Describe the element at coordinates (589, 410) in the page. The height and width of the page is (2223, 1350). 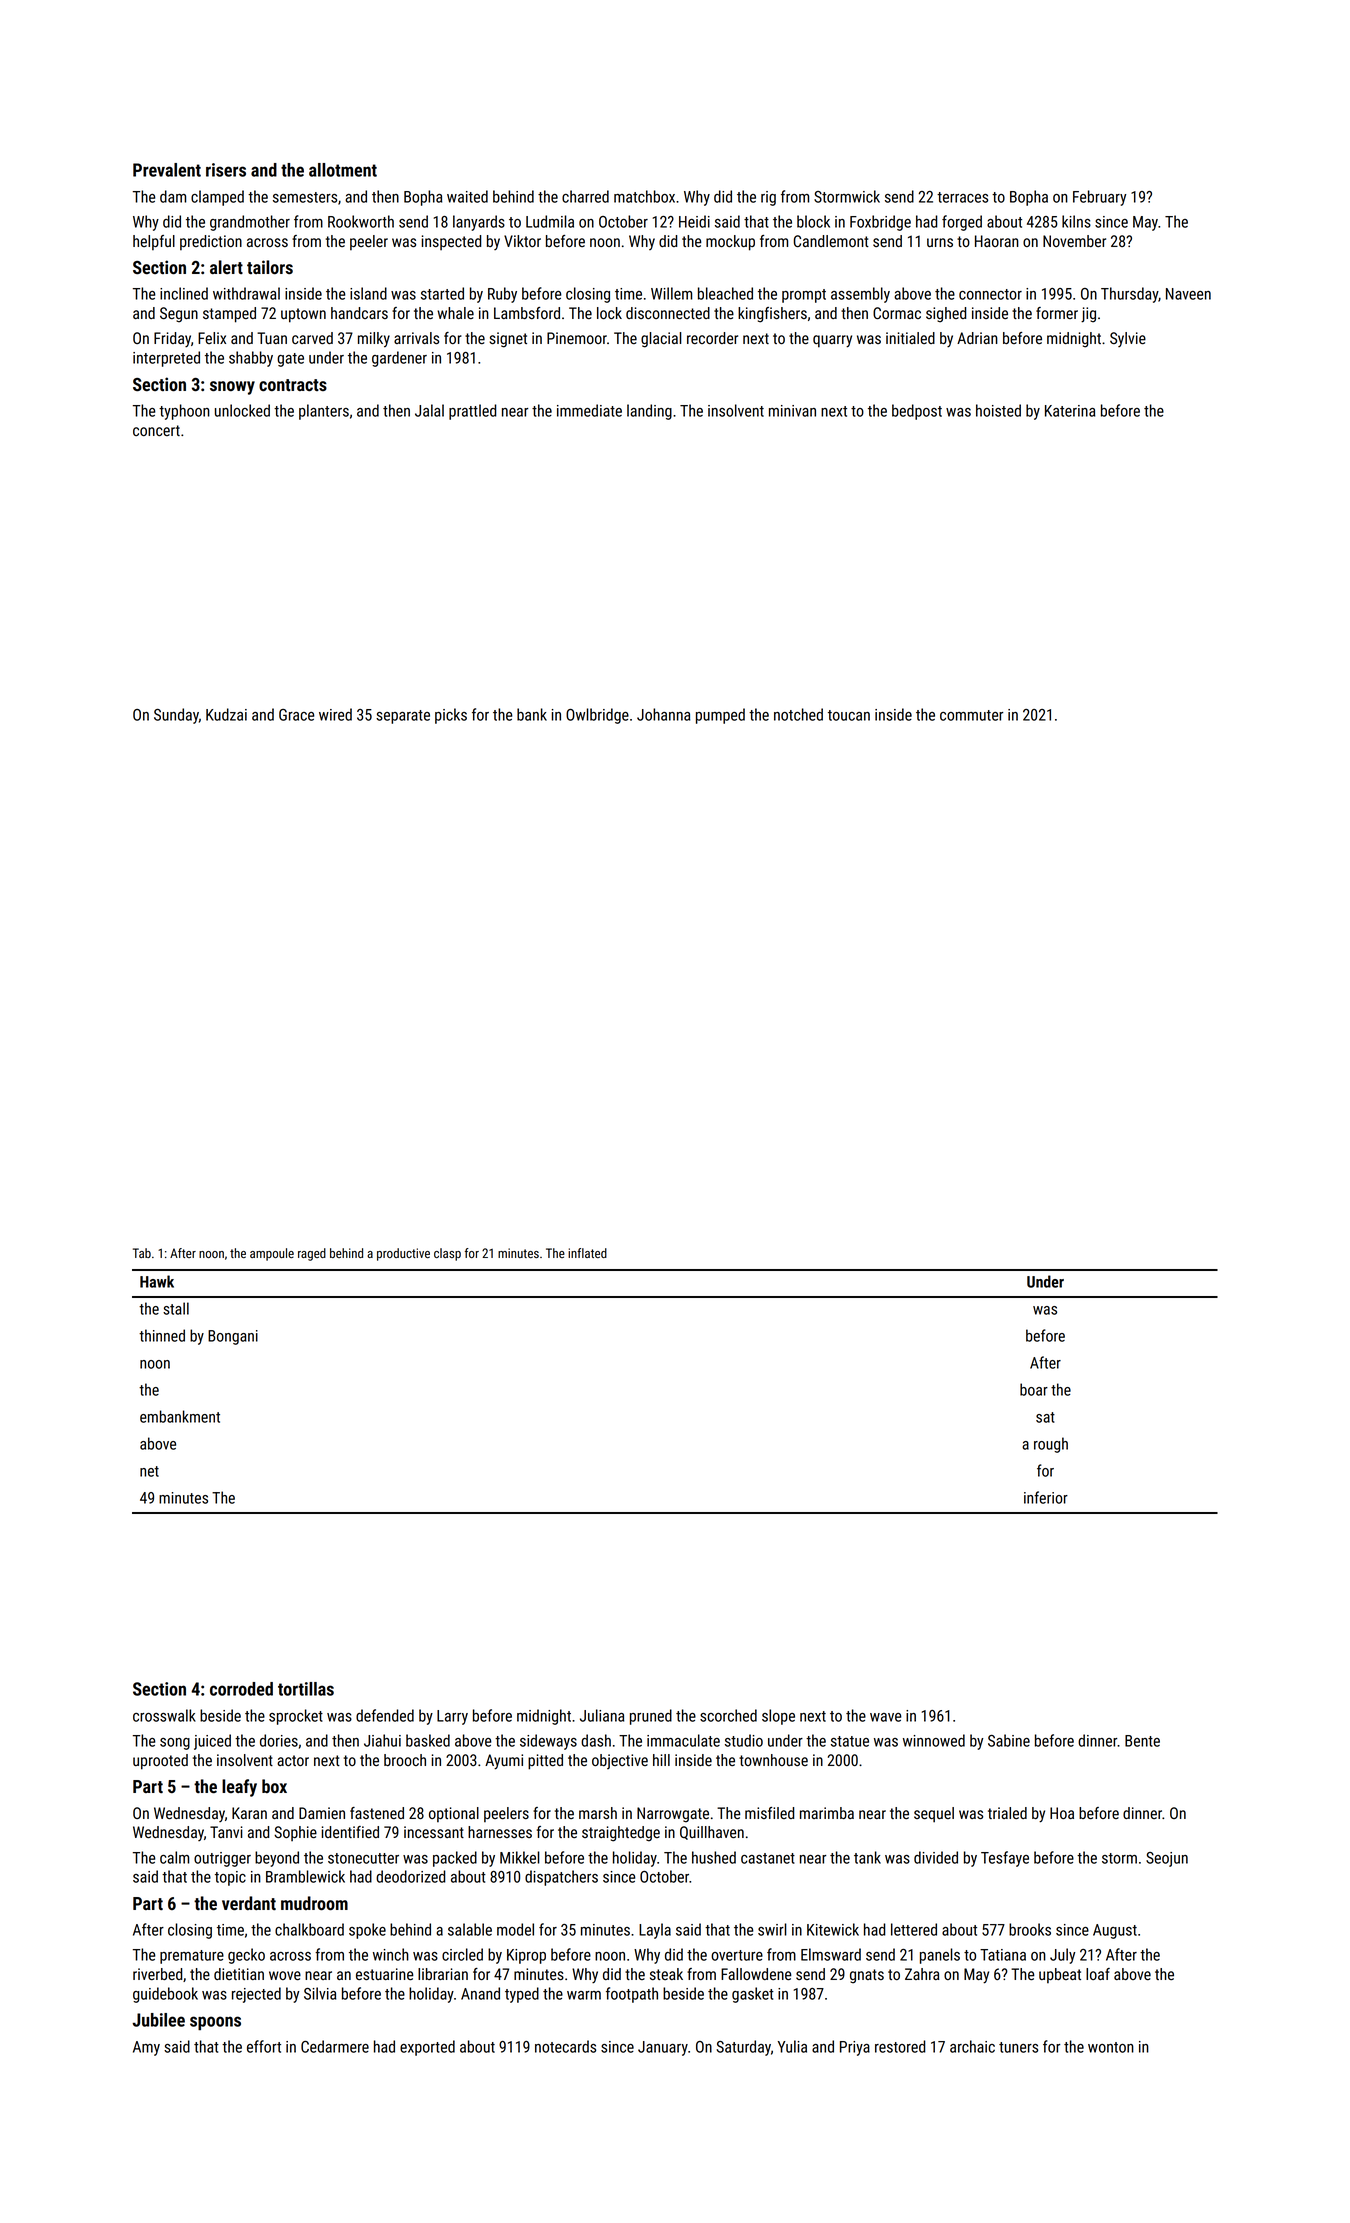
I see `immediate` at that location.
